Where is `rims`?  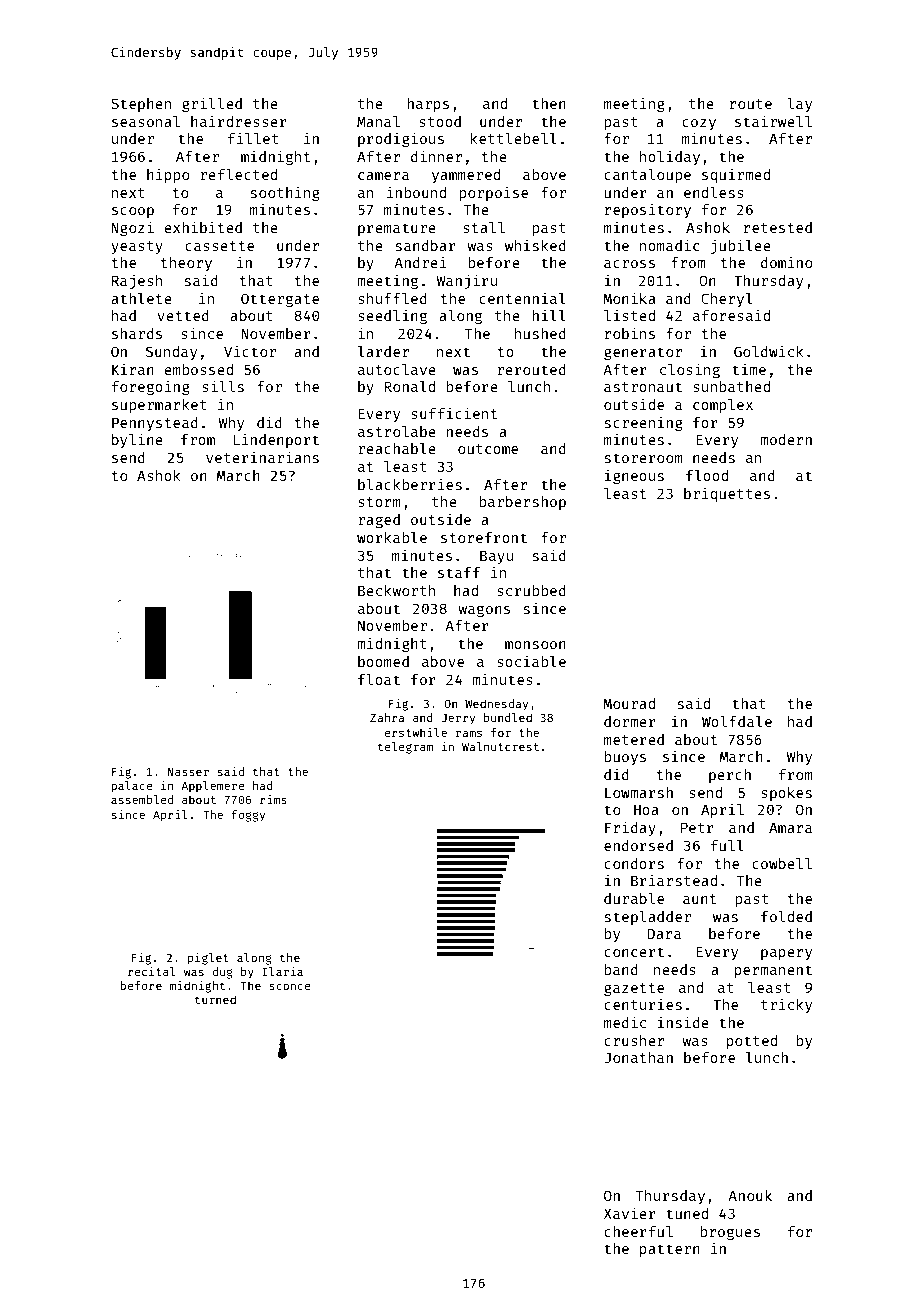 rims is located at coordinates (273, 799).
